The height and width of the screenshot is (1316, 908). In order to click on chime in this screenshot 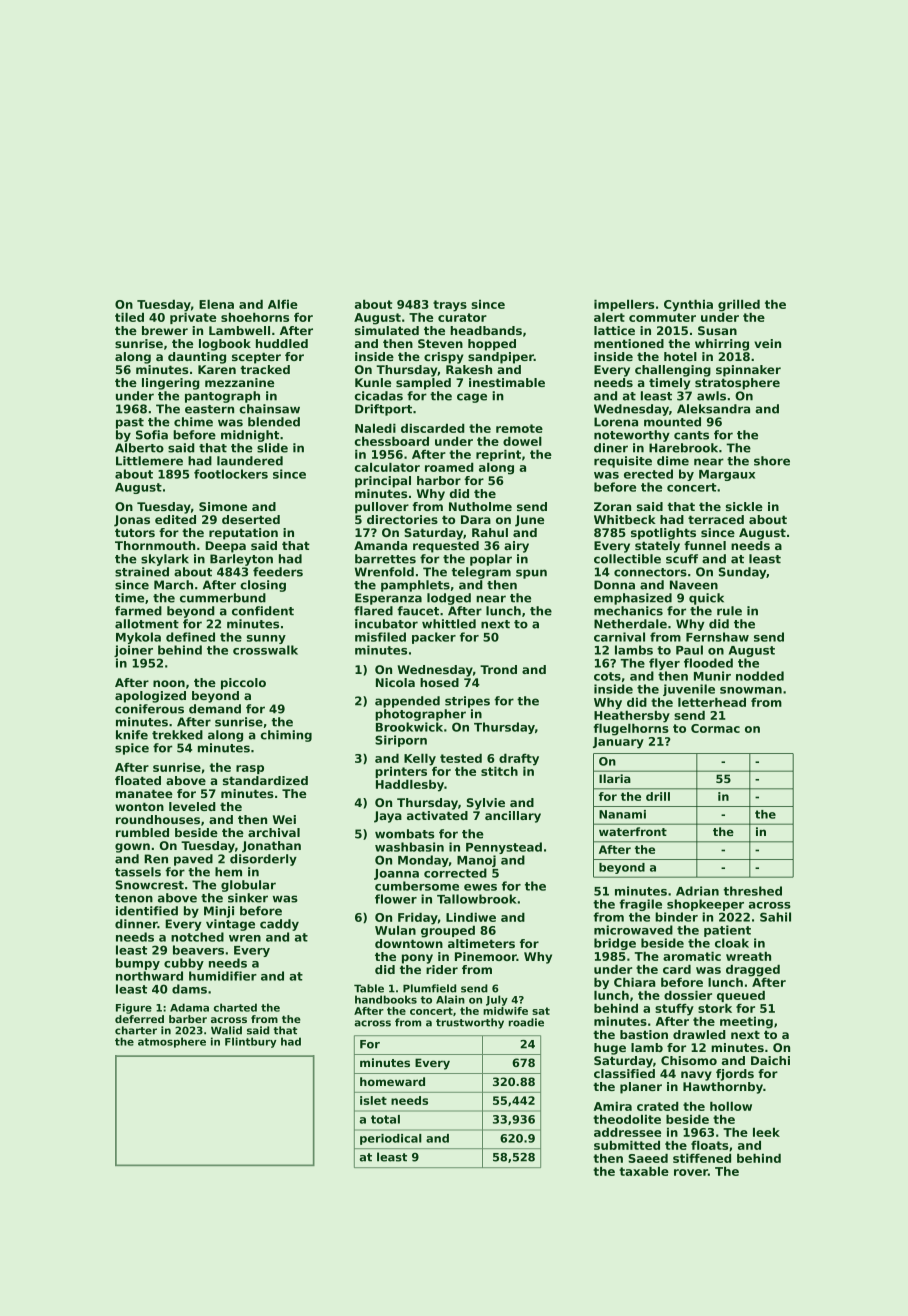, I will do `click(193, 422)`.
